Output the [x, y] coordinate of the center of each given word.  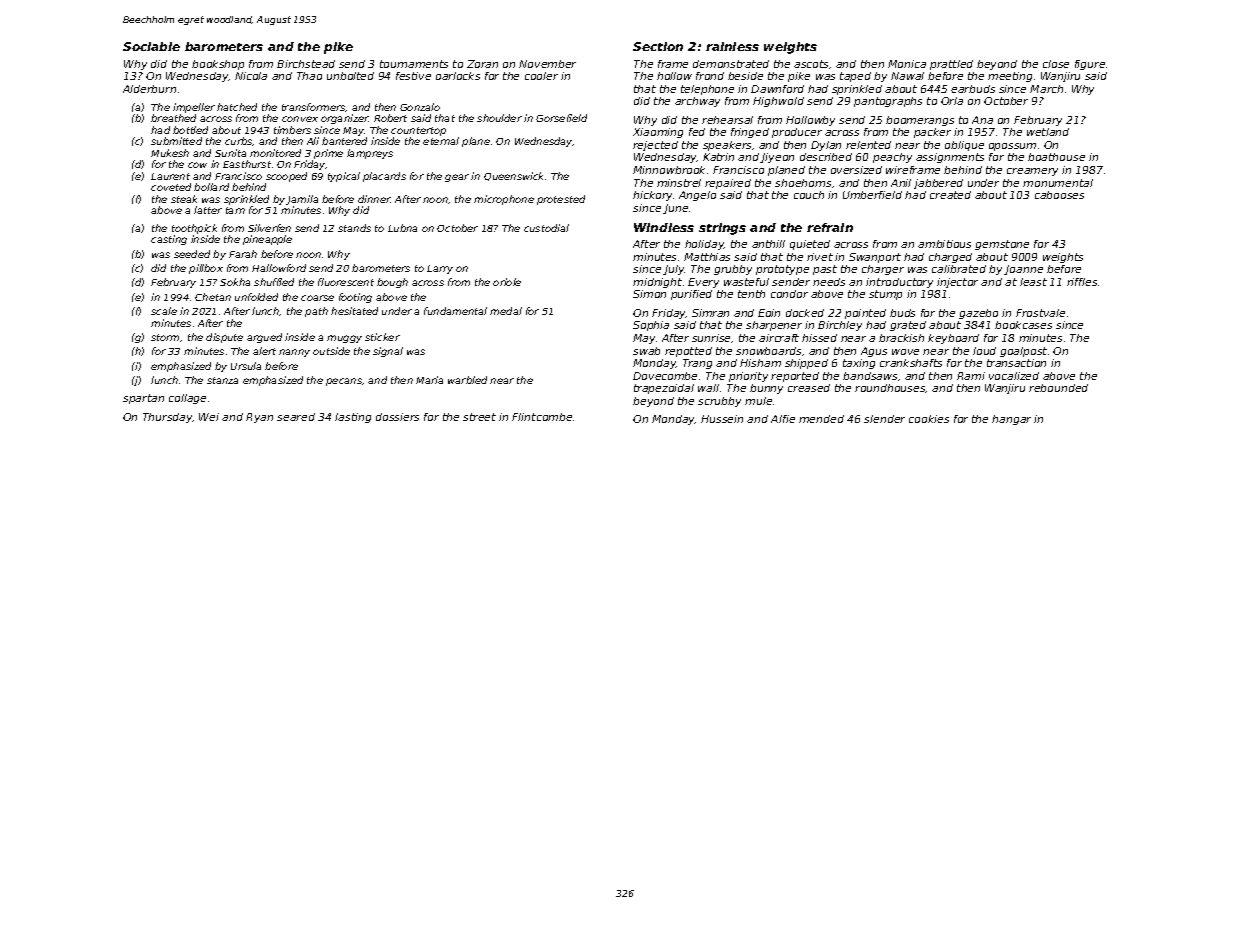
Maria [429, 380]
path [316, 312]
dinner [374, 199]
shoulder [499, 118]
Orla [952, 101]
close [1056, 64]
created [950, 195]
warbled [467, 380]
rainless [732, 46]
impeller [194, 108]
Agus [874, 352]
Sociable [151, 46]
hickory [652, 196]
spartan [143, 399]
